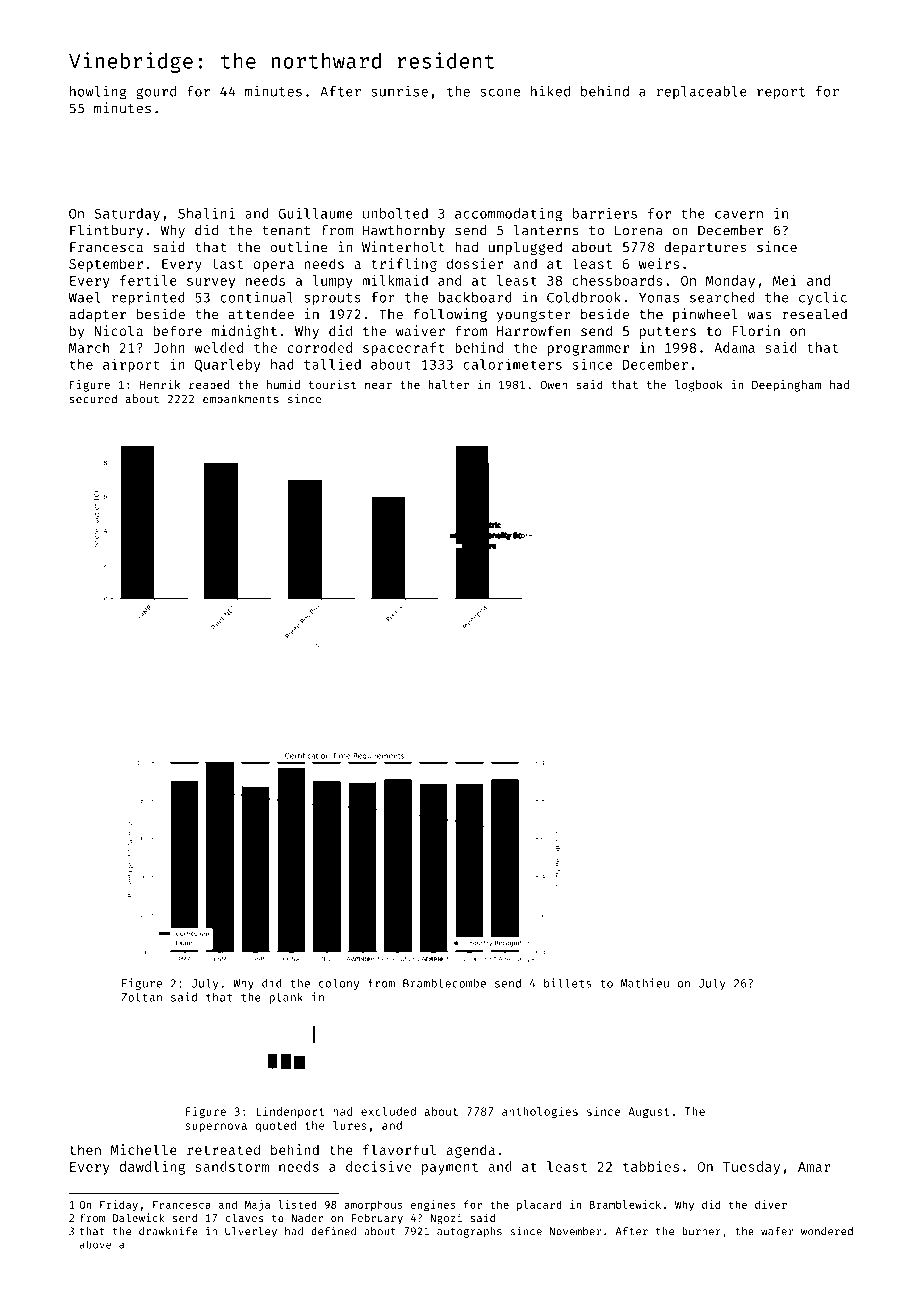 This screenshot has height=1308, width=924. Describe the element at coordinates (444, 983) in the screenshot. I see `Bramblecombe` at that location.
